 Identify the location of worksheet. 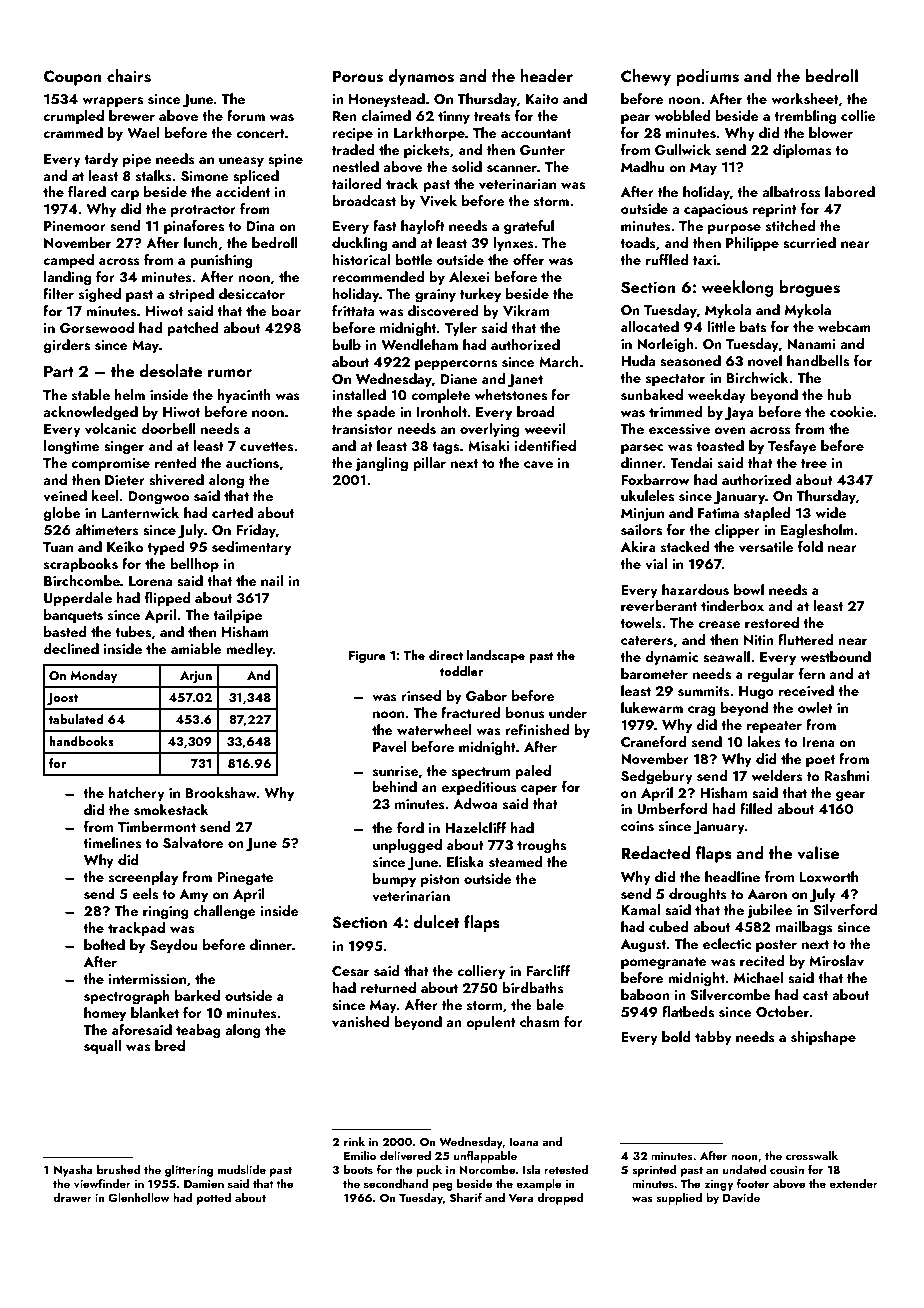
(805, 99).
